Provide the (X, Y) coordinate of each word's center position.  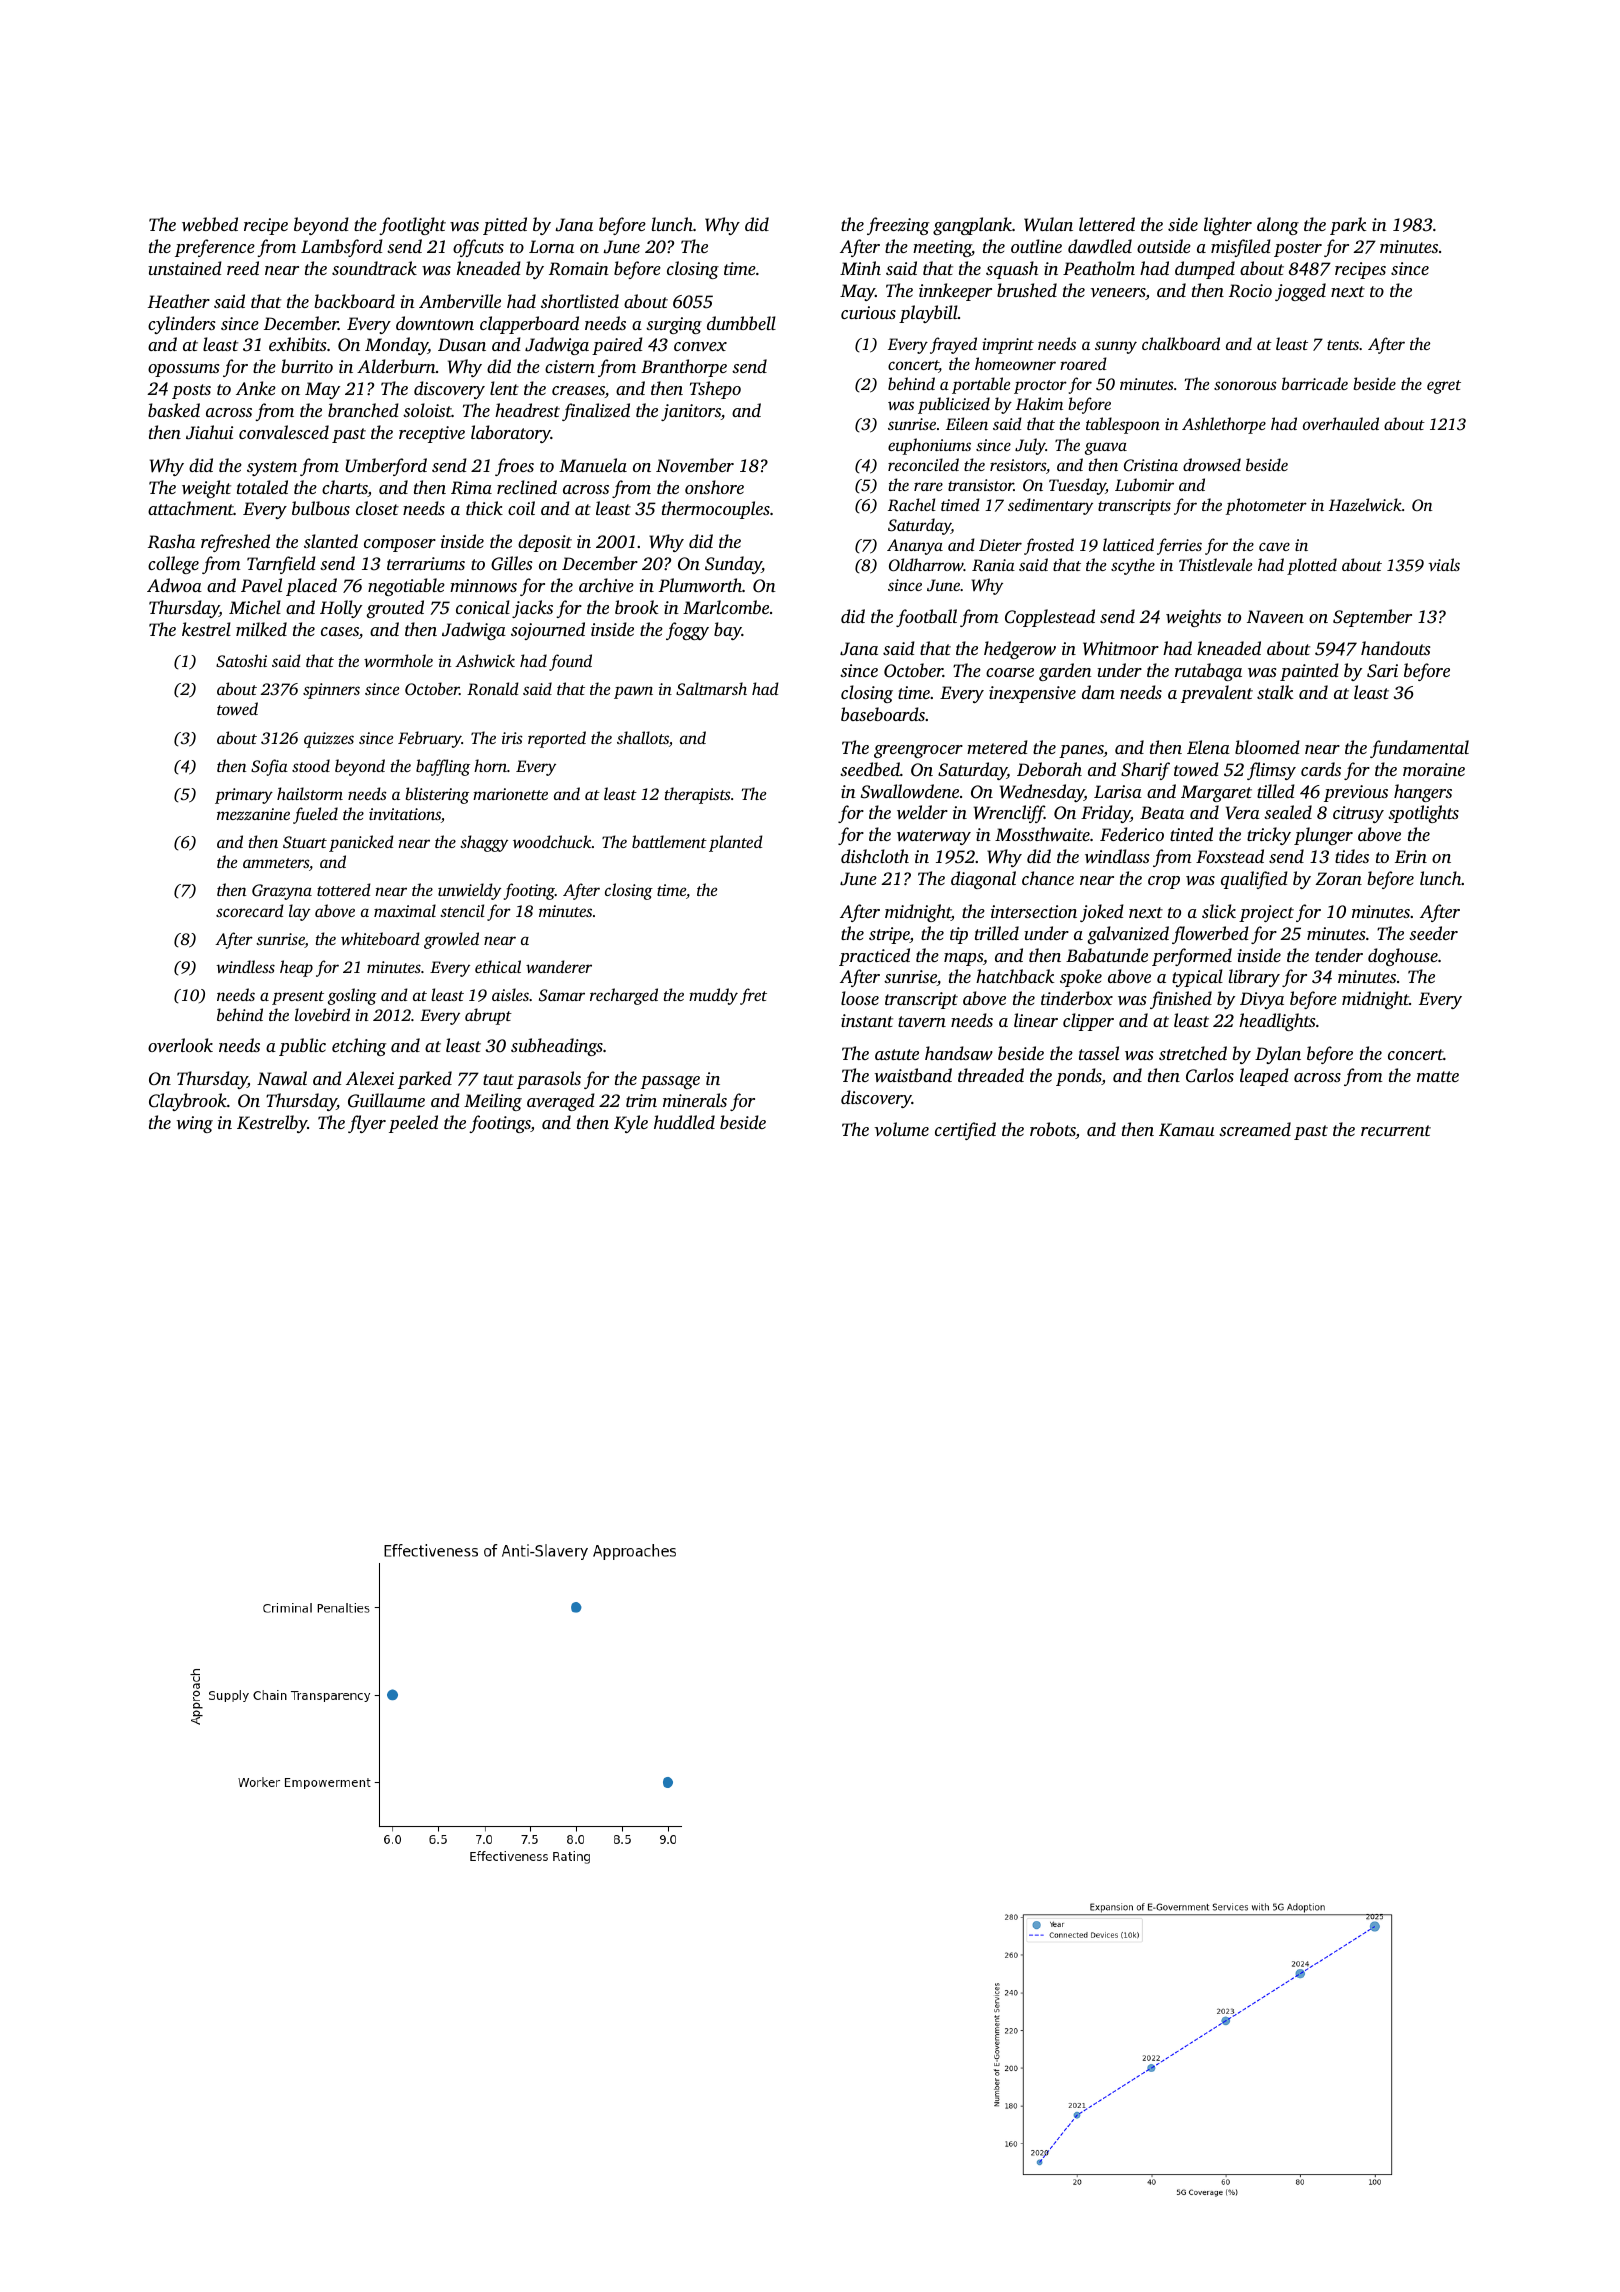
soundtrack (374, 268)
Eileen (967, 423)
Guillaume (386, 1100)
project (1266, 913)
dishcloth (875, 856)
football (926, 618)
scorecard (250, 910)
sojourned (548, 631)
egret (1444, 387)
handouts (1395, 648)
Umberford (386, 467)
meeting (942, 248)
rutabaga (1208, 672)
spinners (331, 691)
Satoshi (241, 660)
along (1278, 226)
